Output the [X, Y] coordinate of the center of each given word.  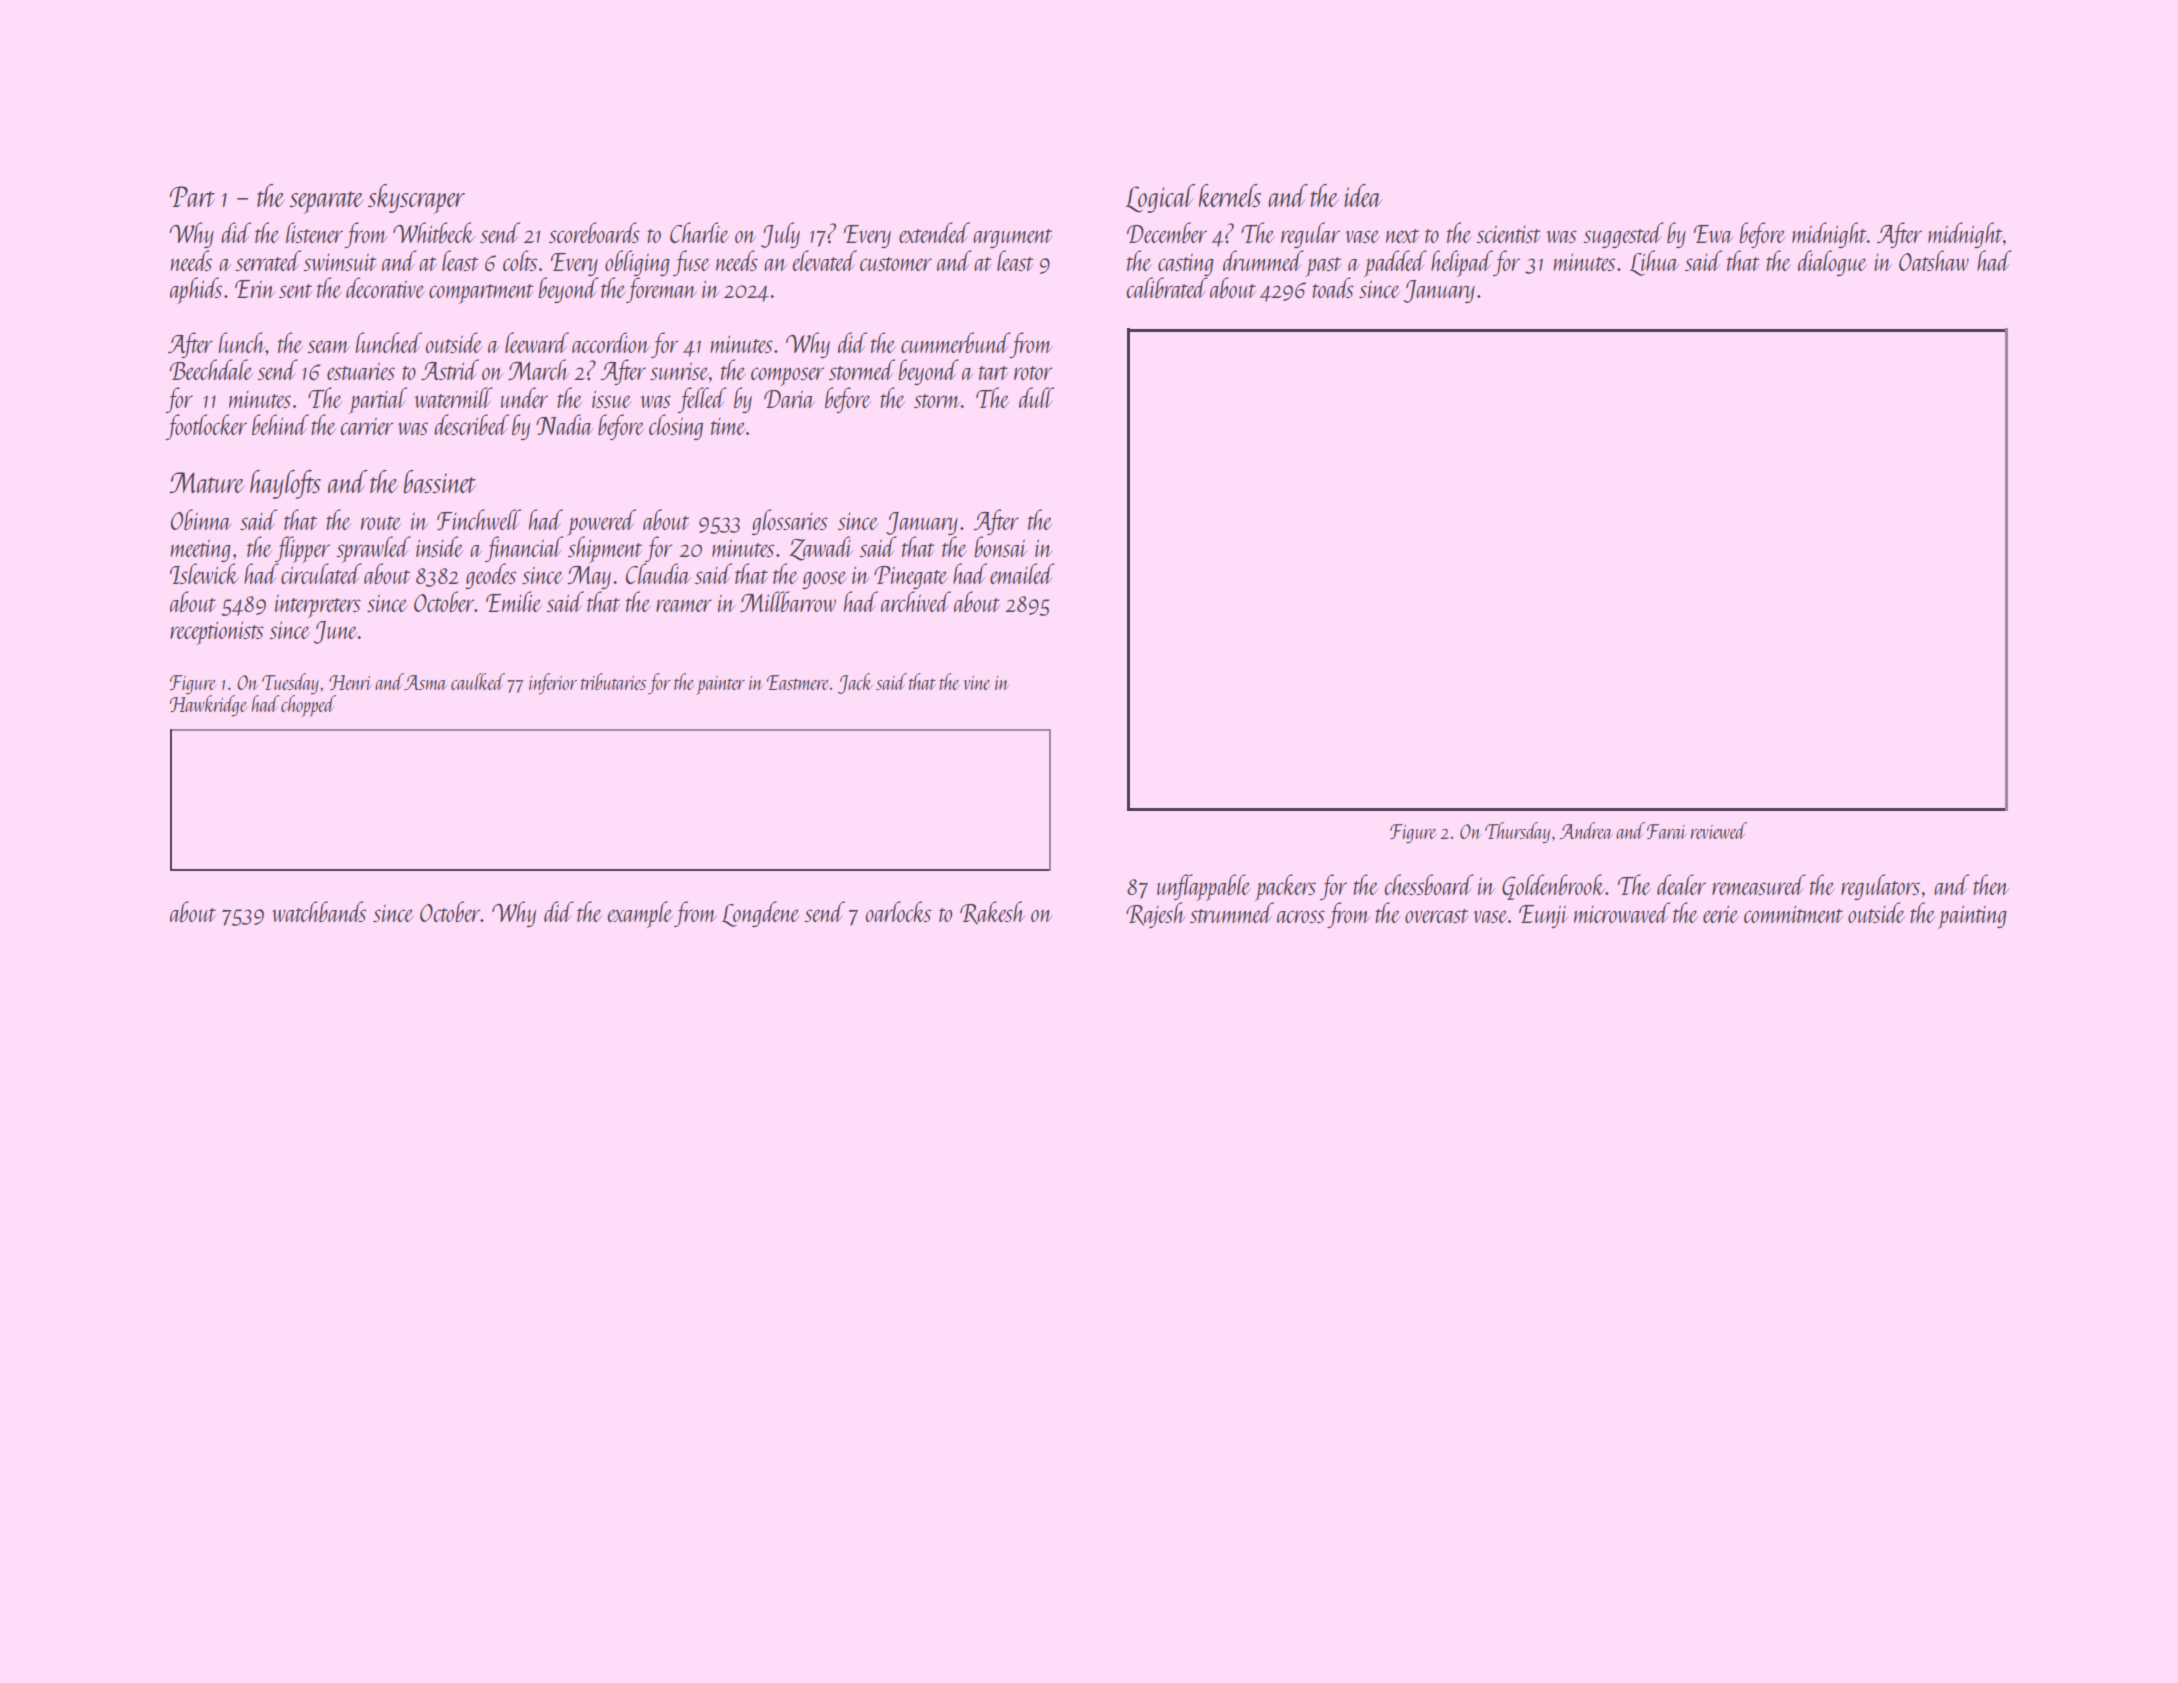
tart [993, 373]
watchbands [319, 911]
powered [601, 522]
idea [1363, 195]
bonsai [1000, 546]
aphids [196, 290]
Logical [1160, 198]
